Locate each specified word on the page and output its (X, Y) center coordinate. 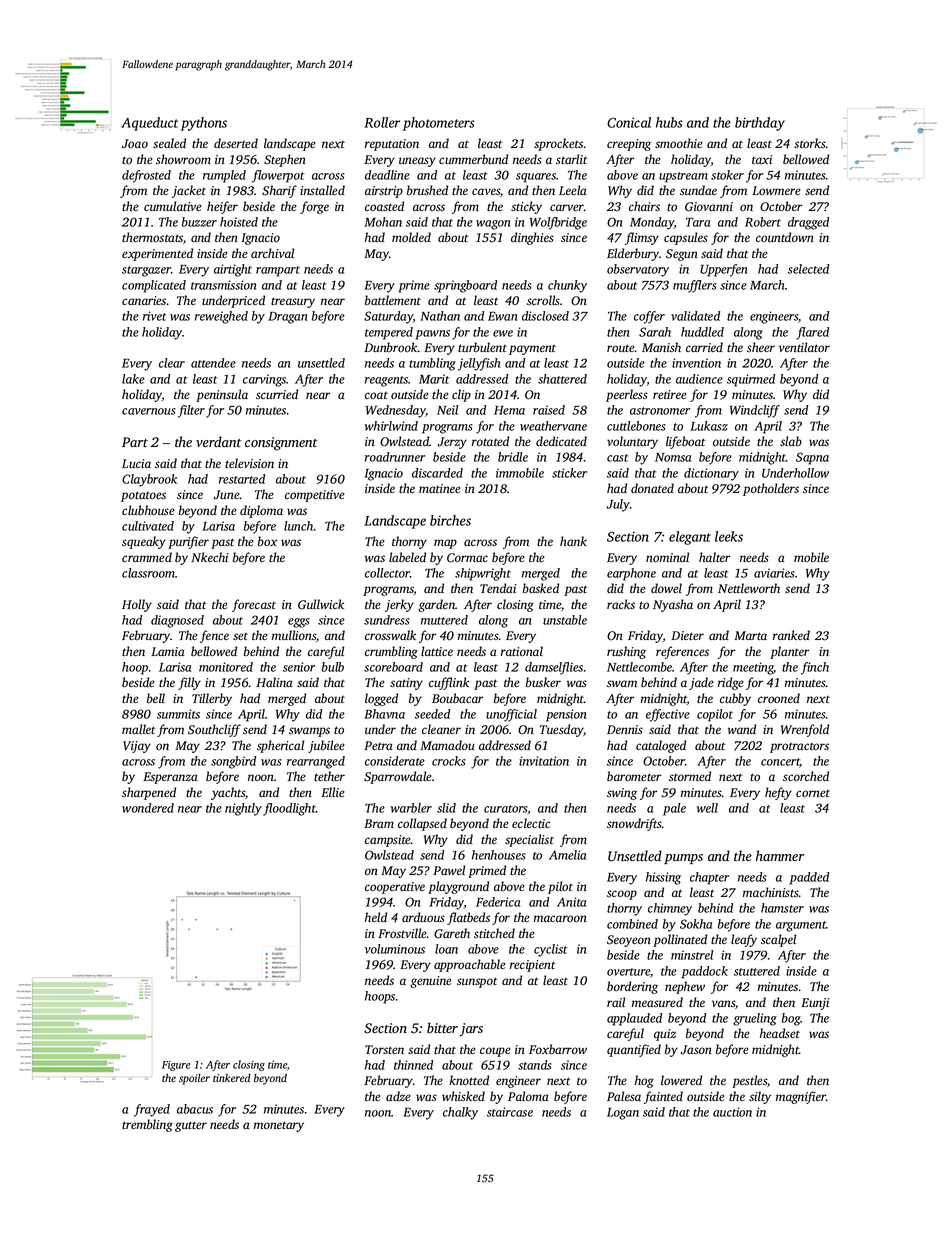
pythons (204, 124)
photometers (439, 124)
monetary (279, 1126)
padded (809, 878)
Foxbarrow (558, 1049)
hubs (669, 122)
